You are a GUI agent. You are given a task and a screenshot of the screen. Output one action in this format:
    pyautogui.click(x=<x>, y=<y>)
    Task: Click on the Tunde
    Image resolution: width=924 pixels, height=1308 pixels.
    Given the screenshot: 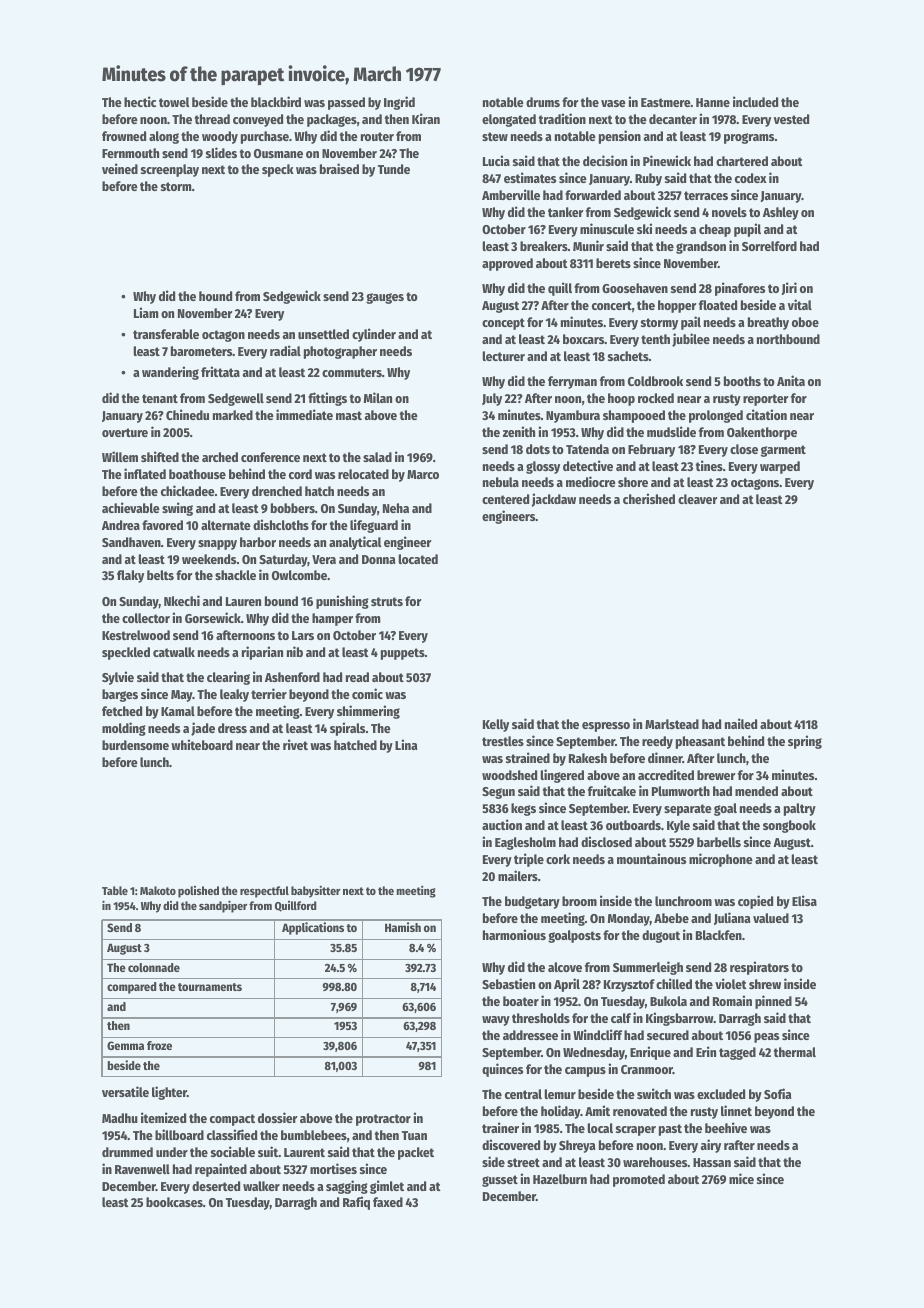 What is the action you would take?
    pyautogui.click(x=394, y=169)
